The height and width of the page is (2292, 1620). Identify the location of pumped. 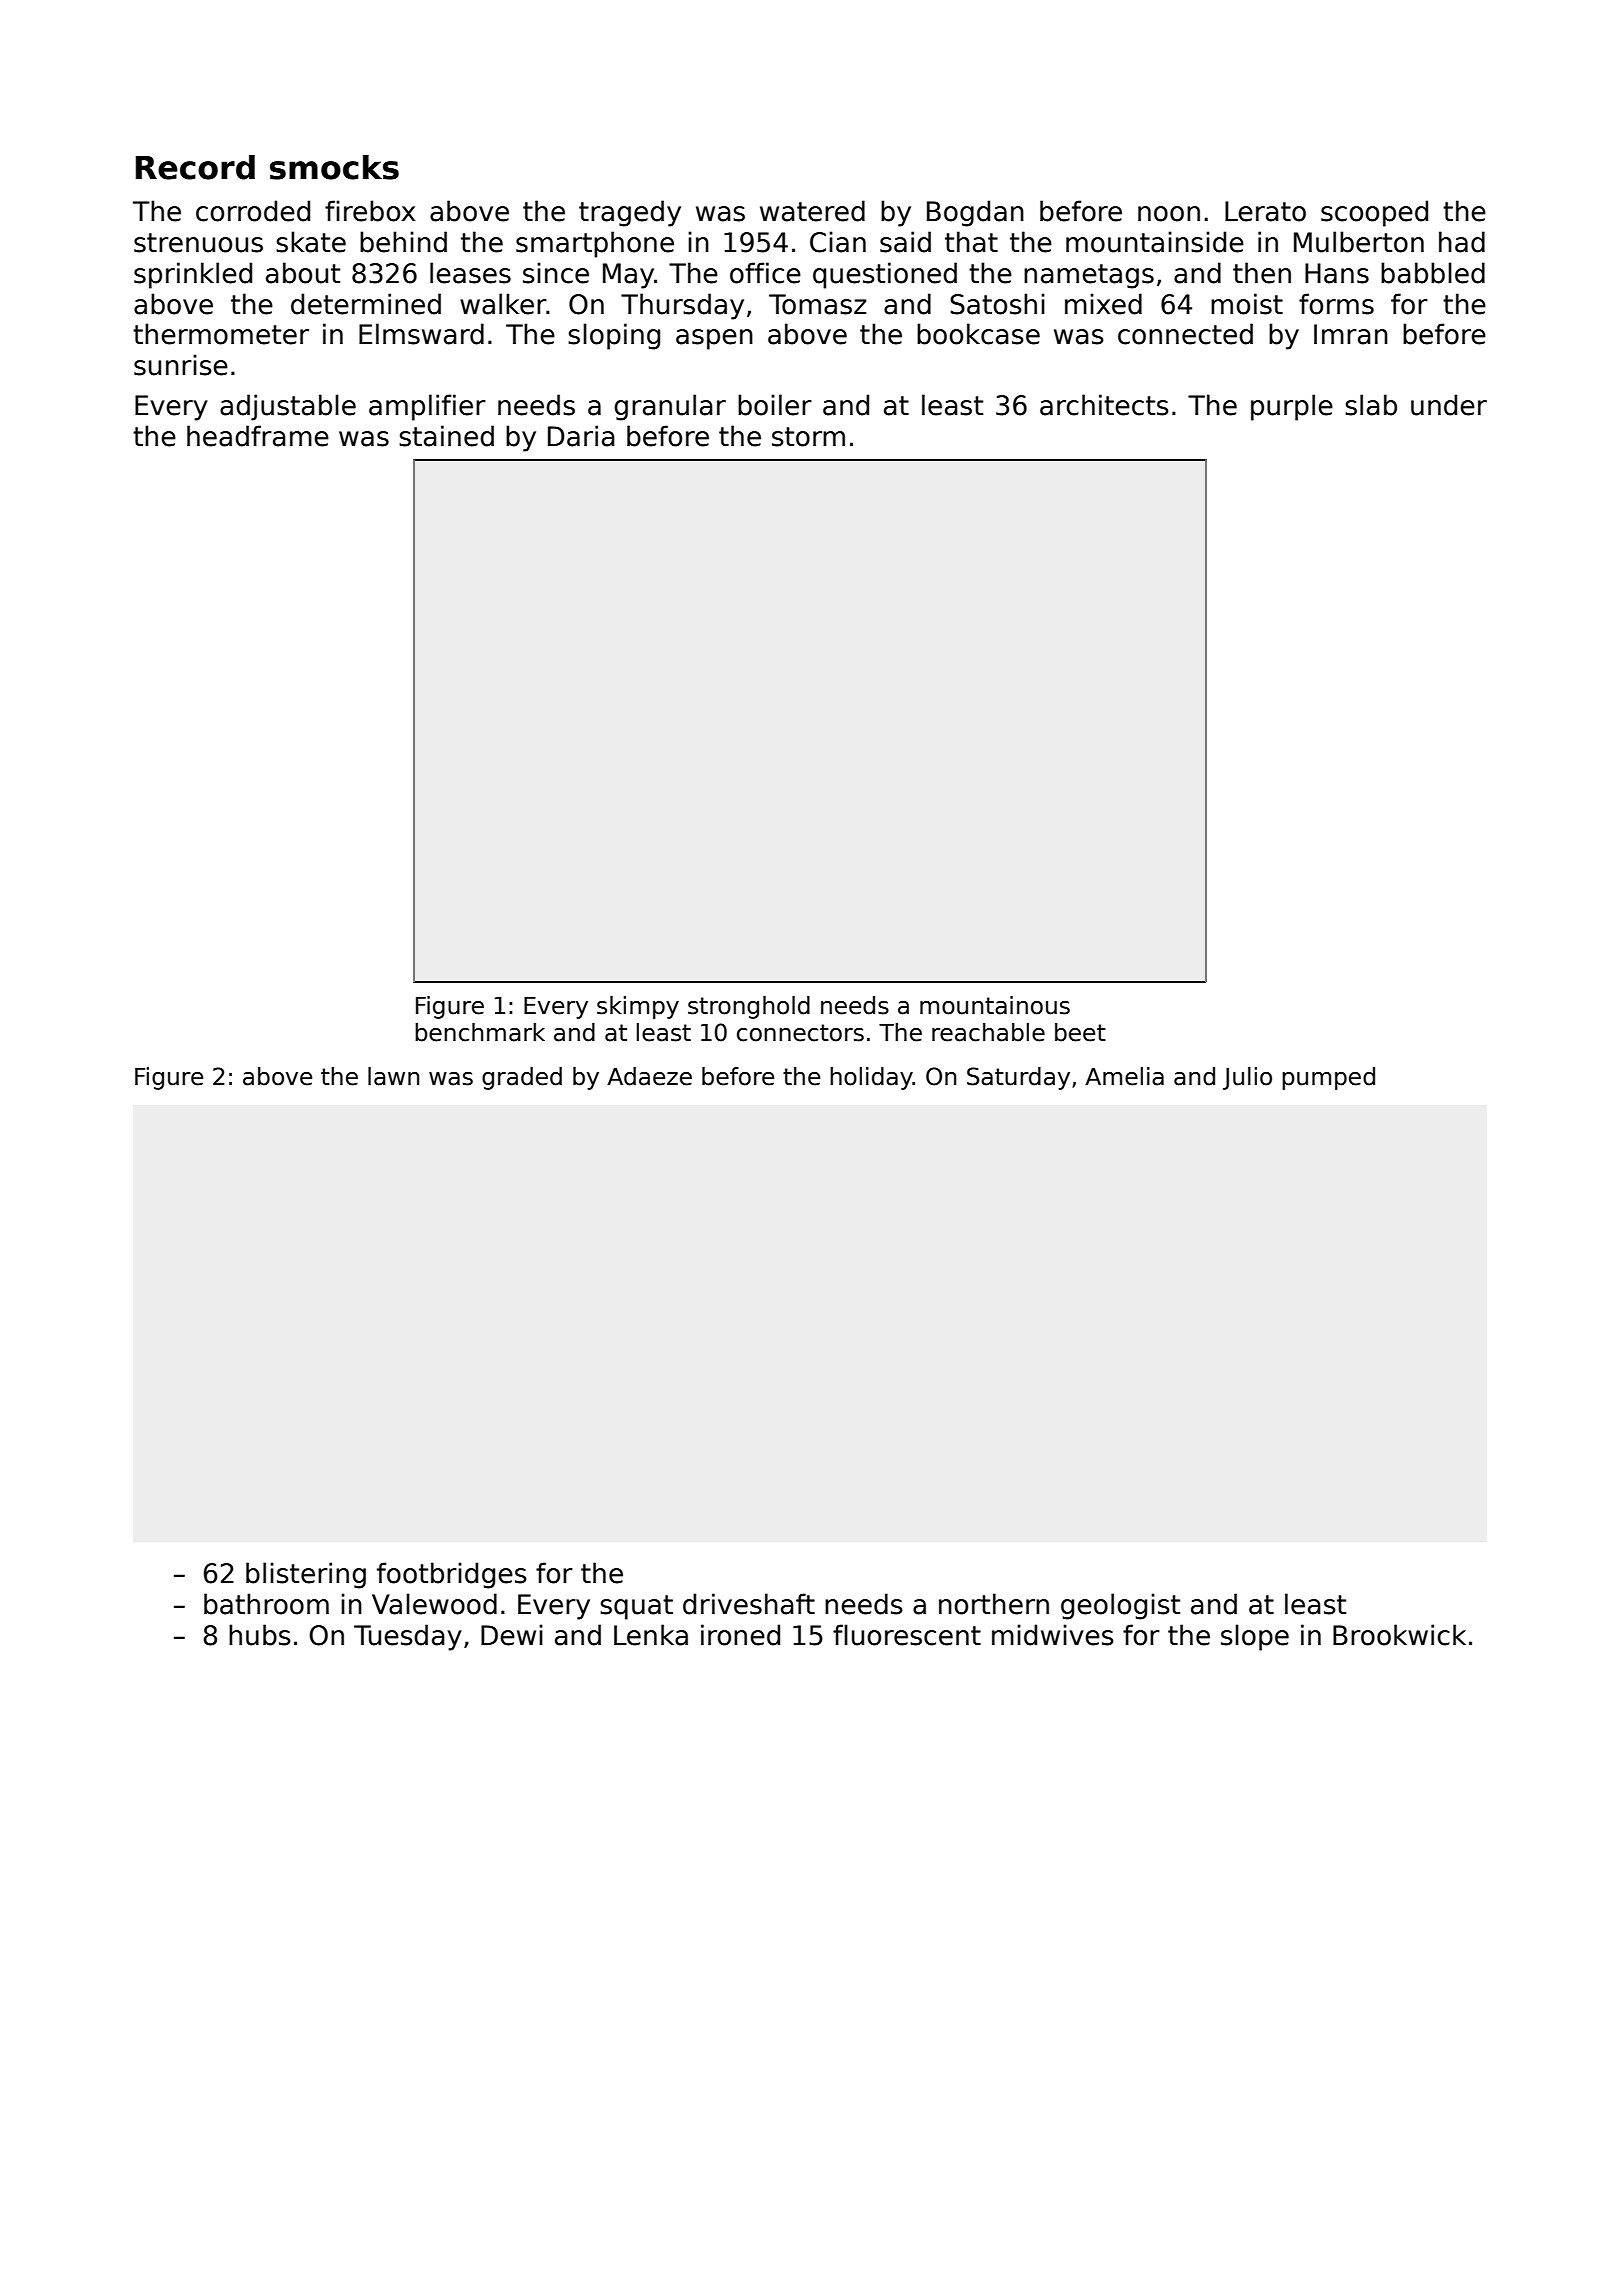
(1328, 1078).
